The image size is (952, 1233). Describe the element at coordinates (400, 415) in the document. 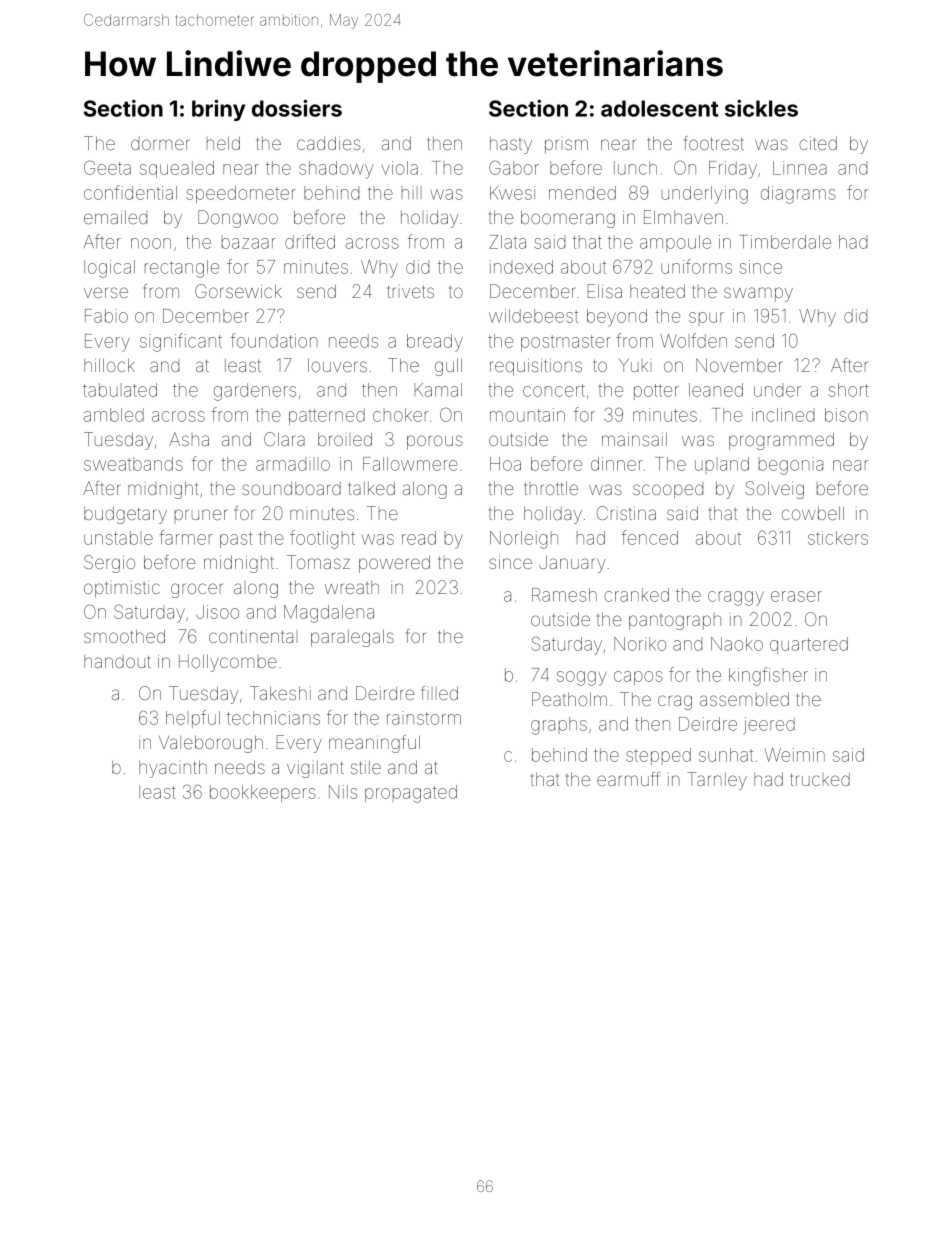

I see `choker` at that location.
